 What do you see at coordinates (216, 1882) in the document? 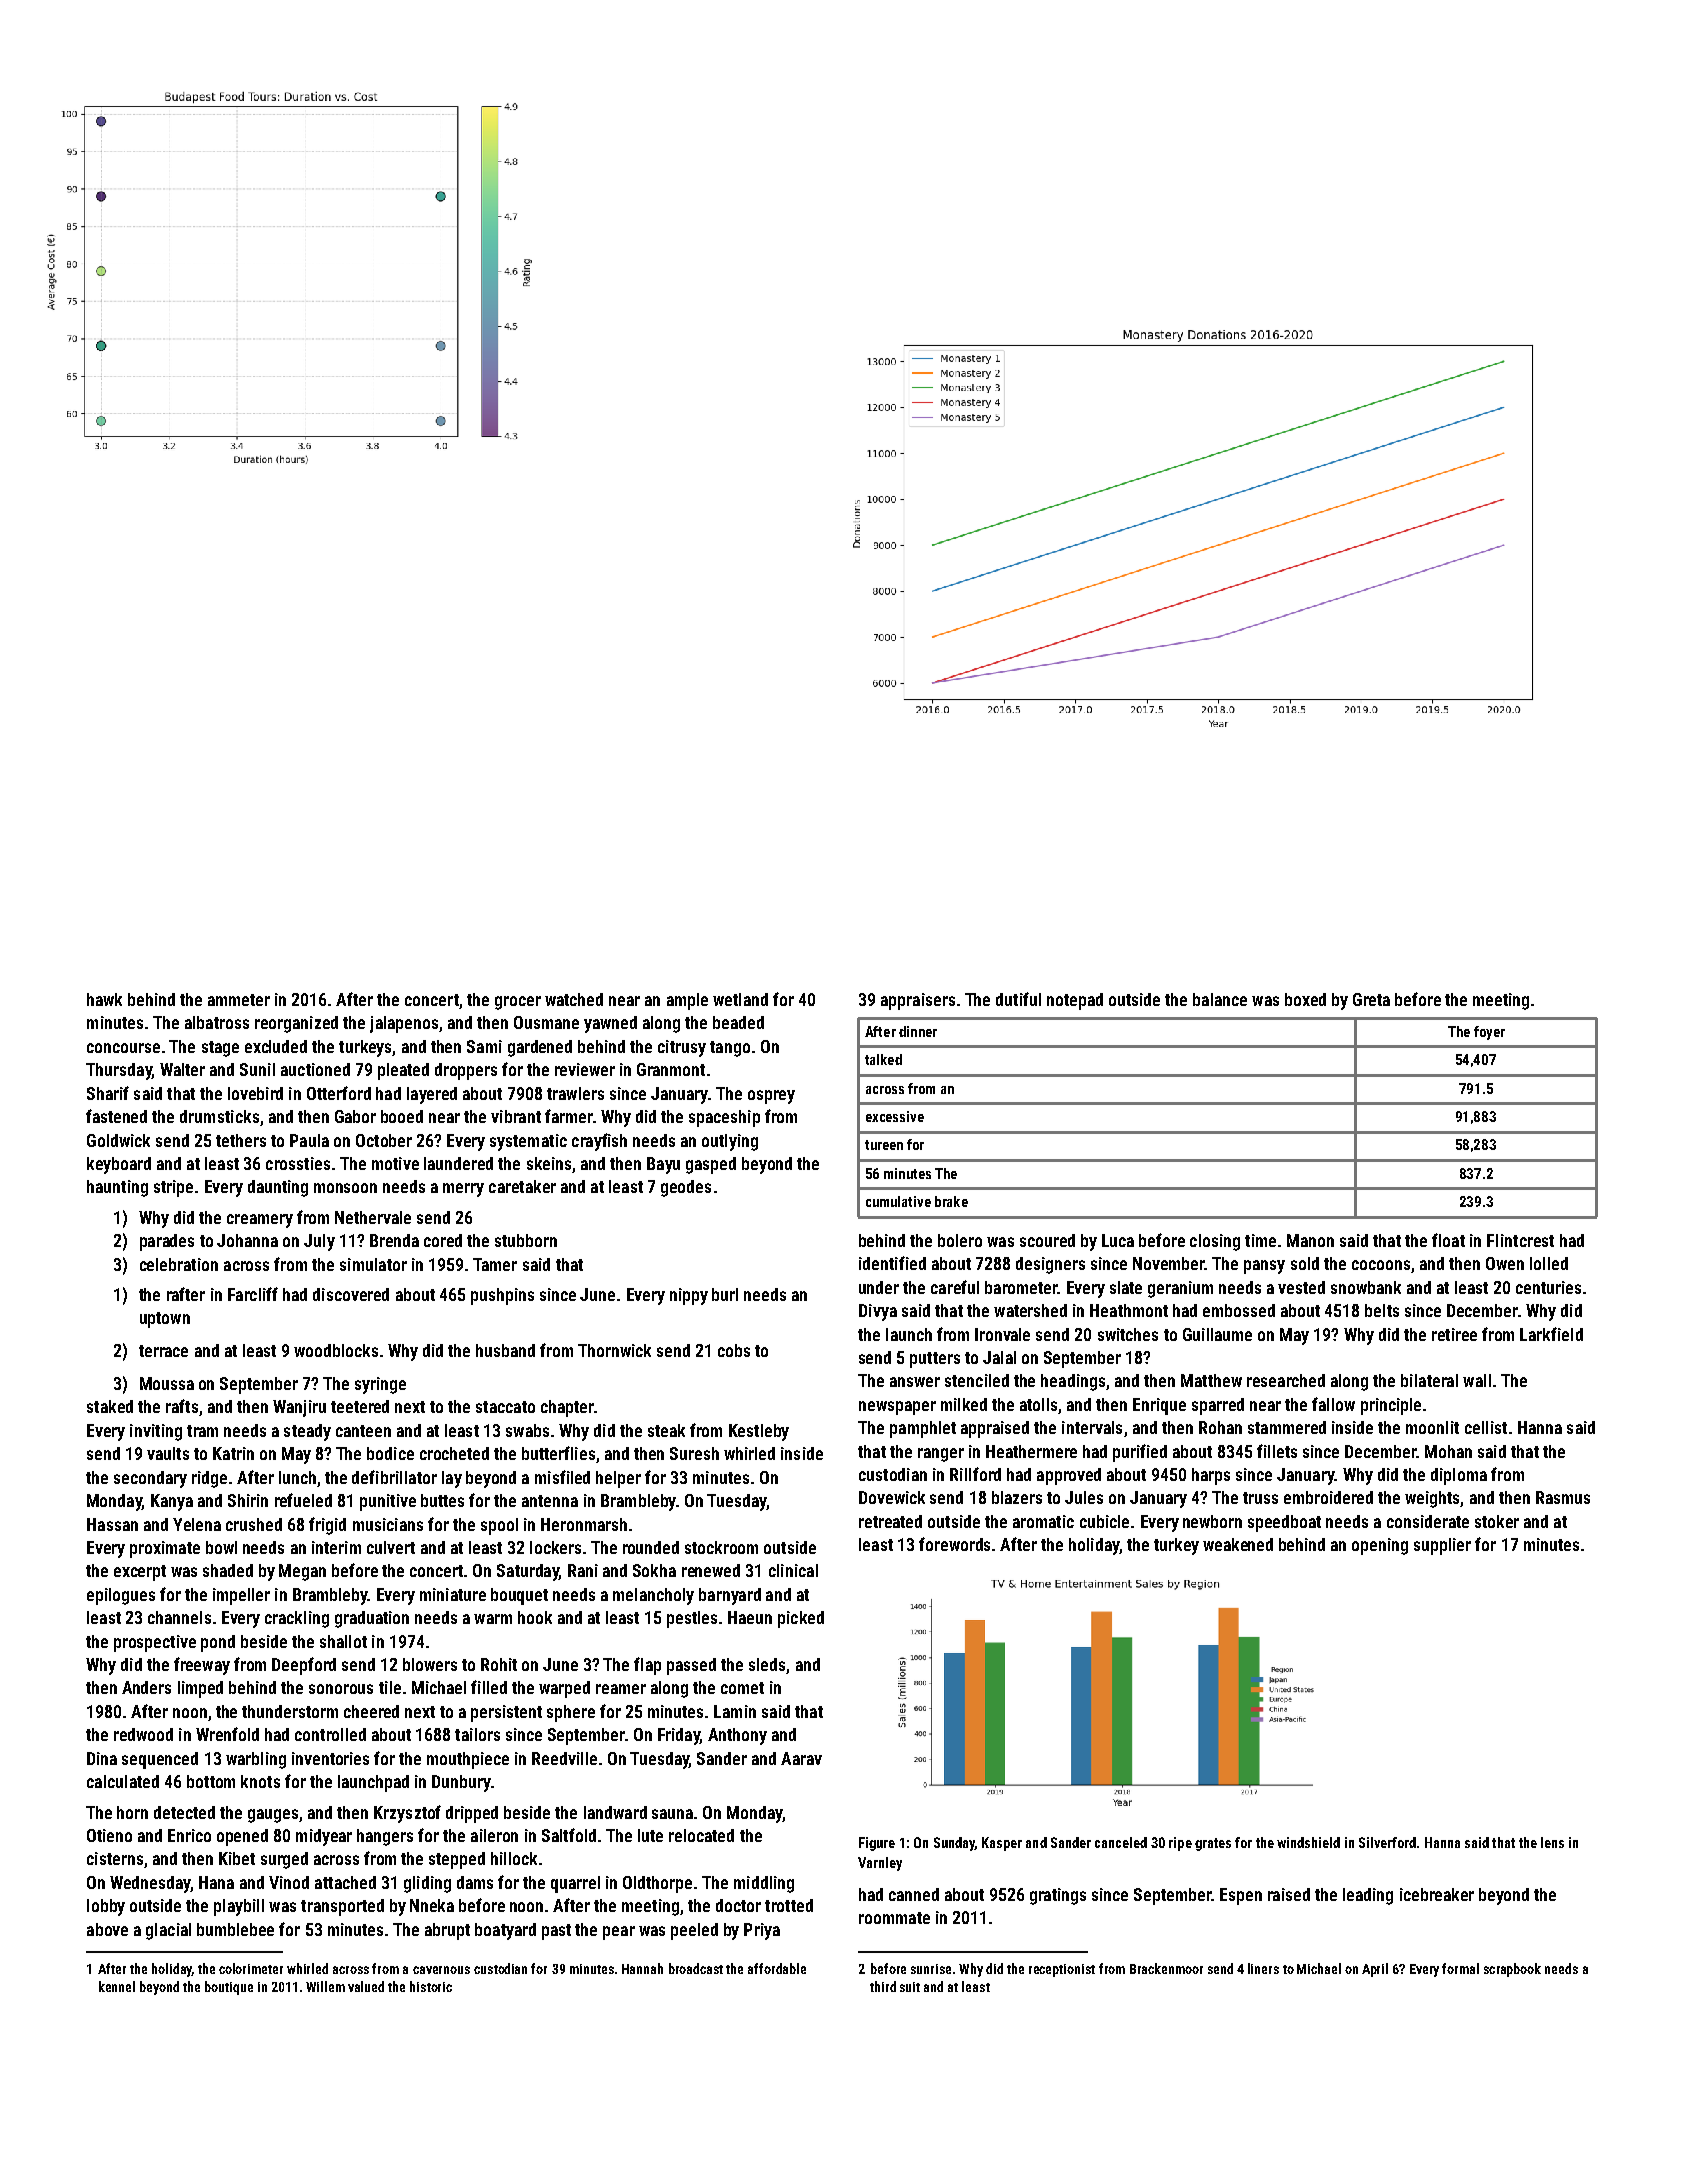
I see `Hana` at bounding box center [216, 1882].
